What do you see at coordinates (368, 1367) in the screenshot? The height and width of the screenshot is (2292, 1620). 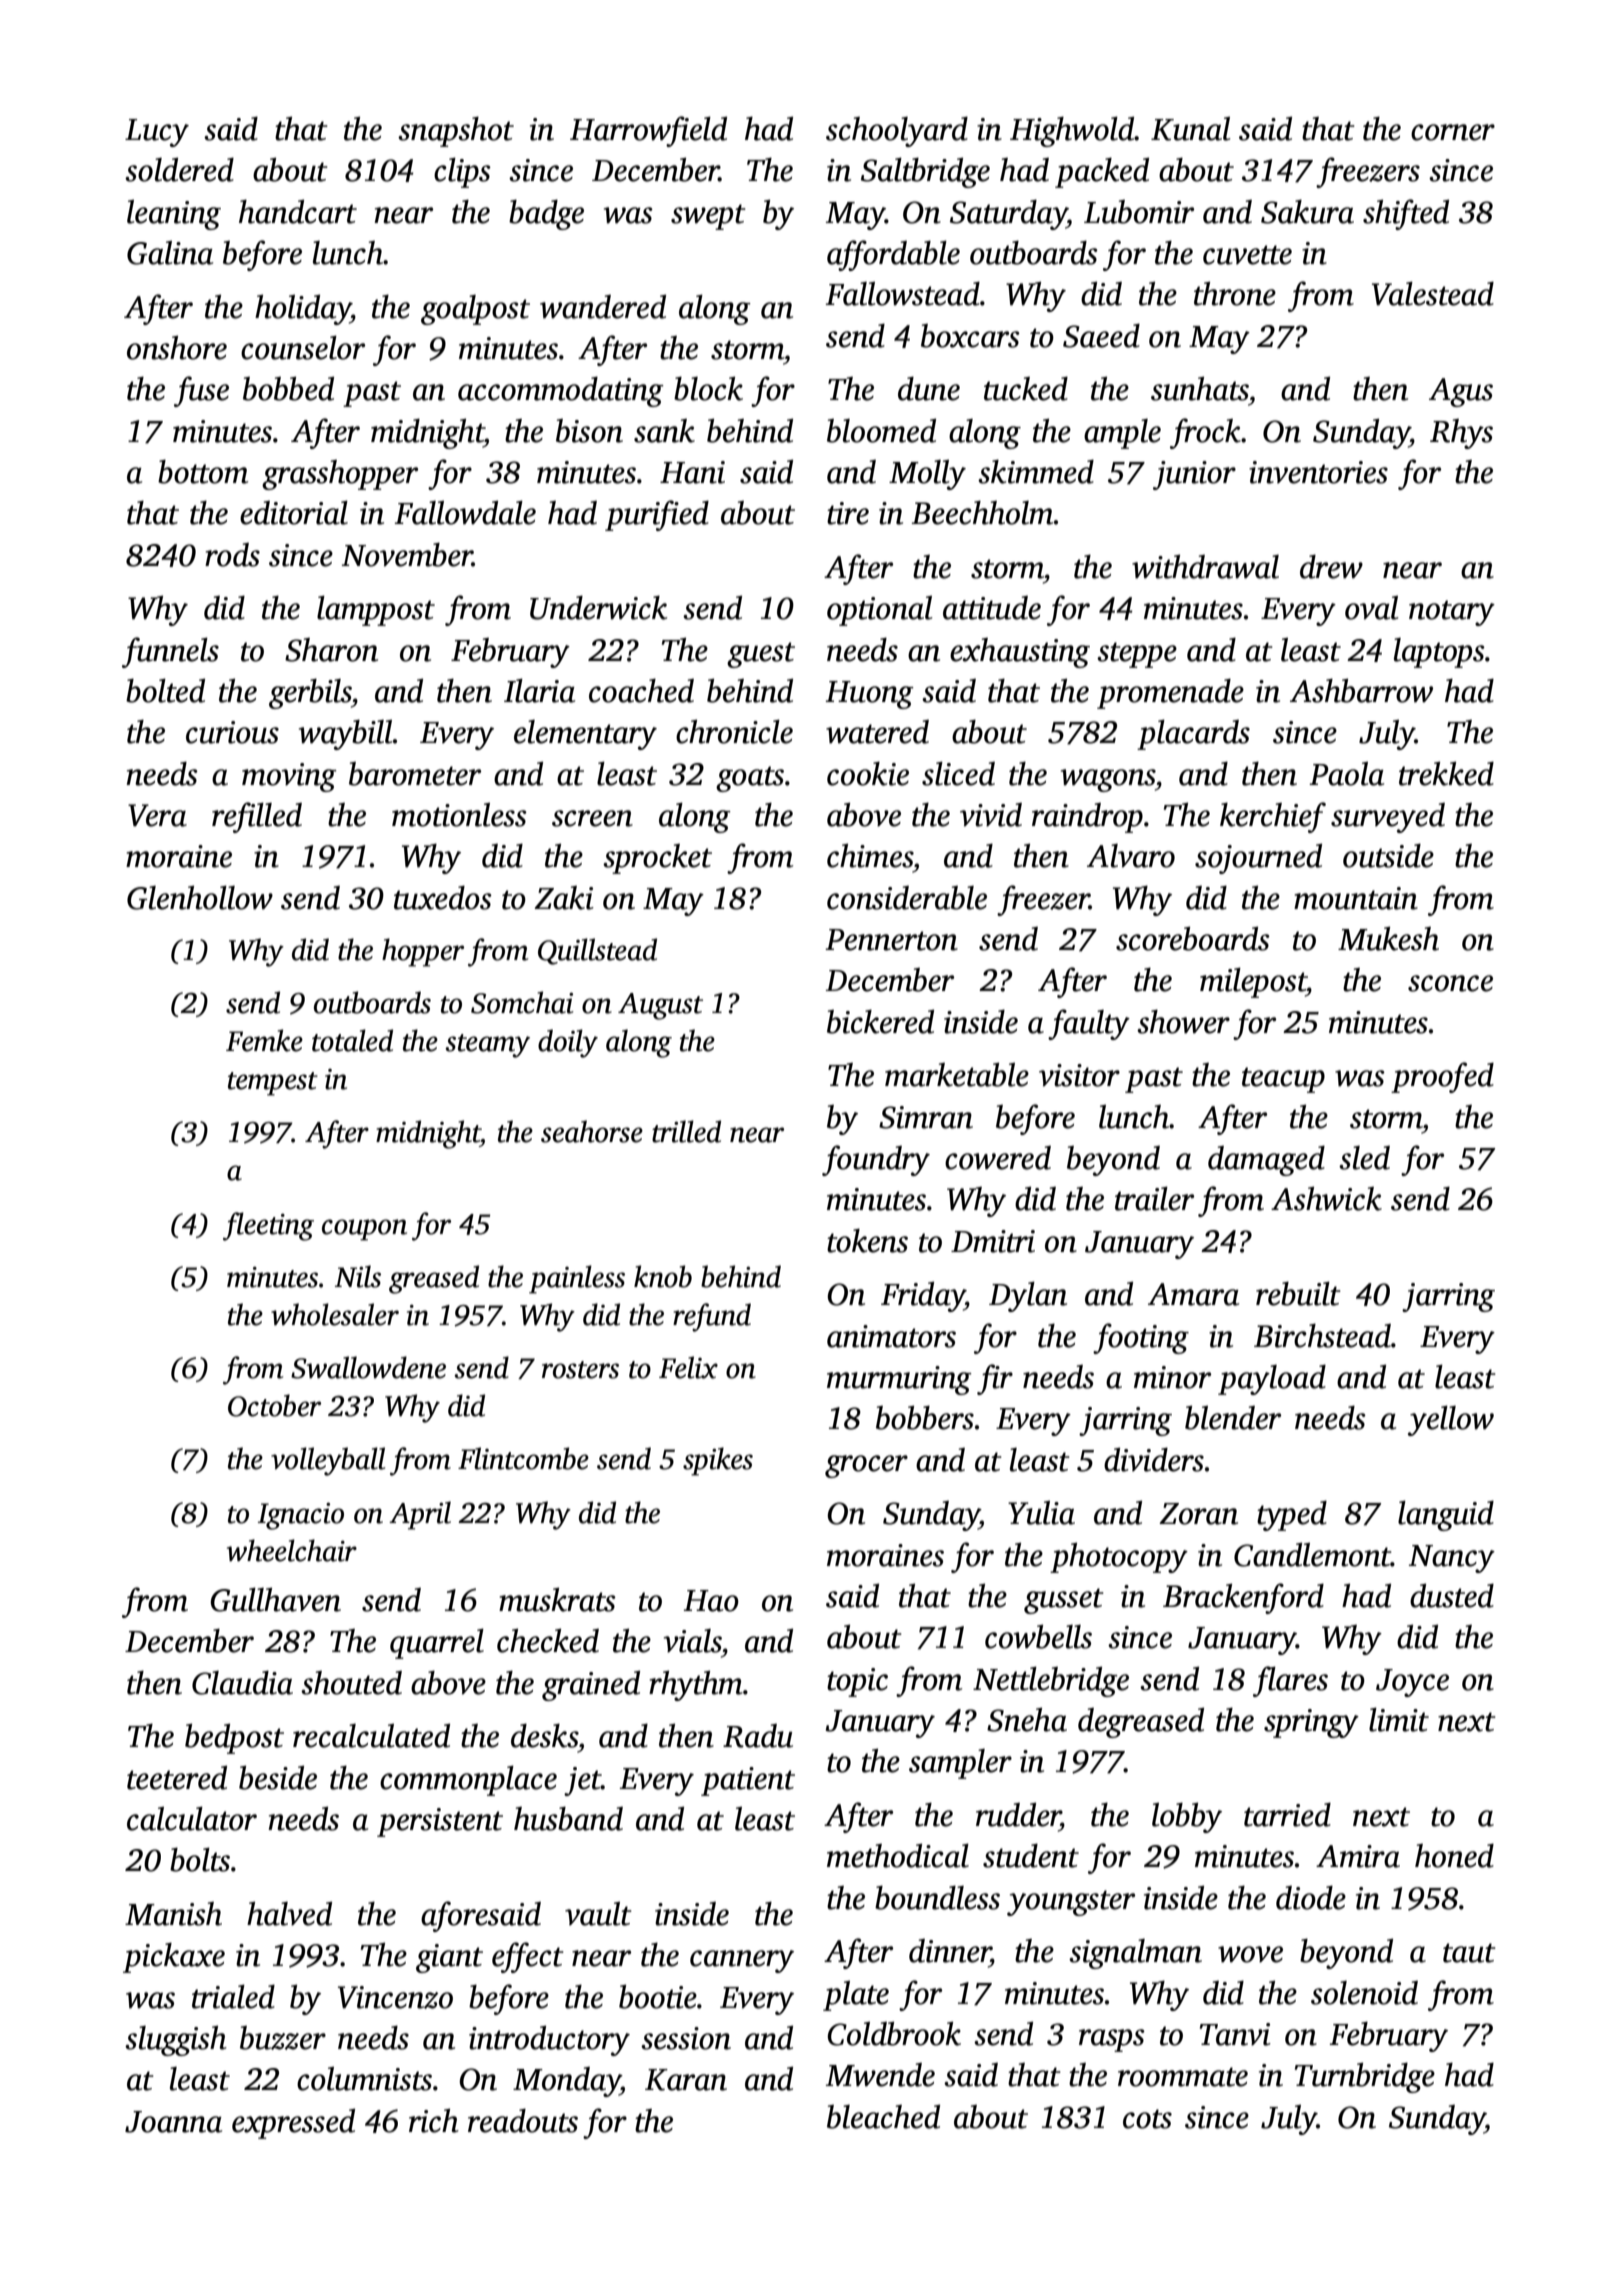 I see `Swallowdene` at bounding box center [368, 1367].
